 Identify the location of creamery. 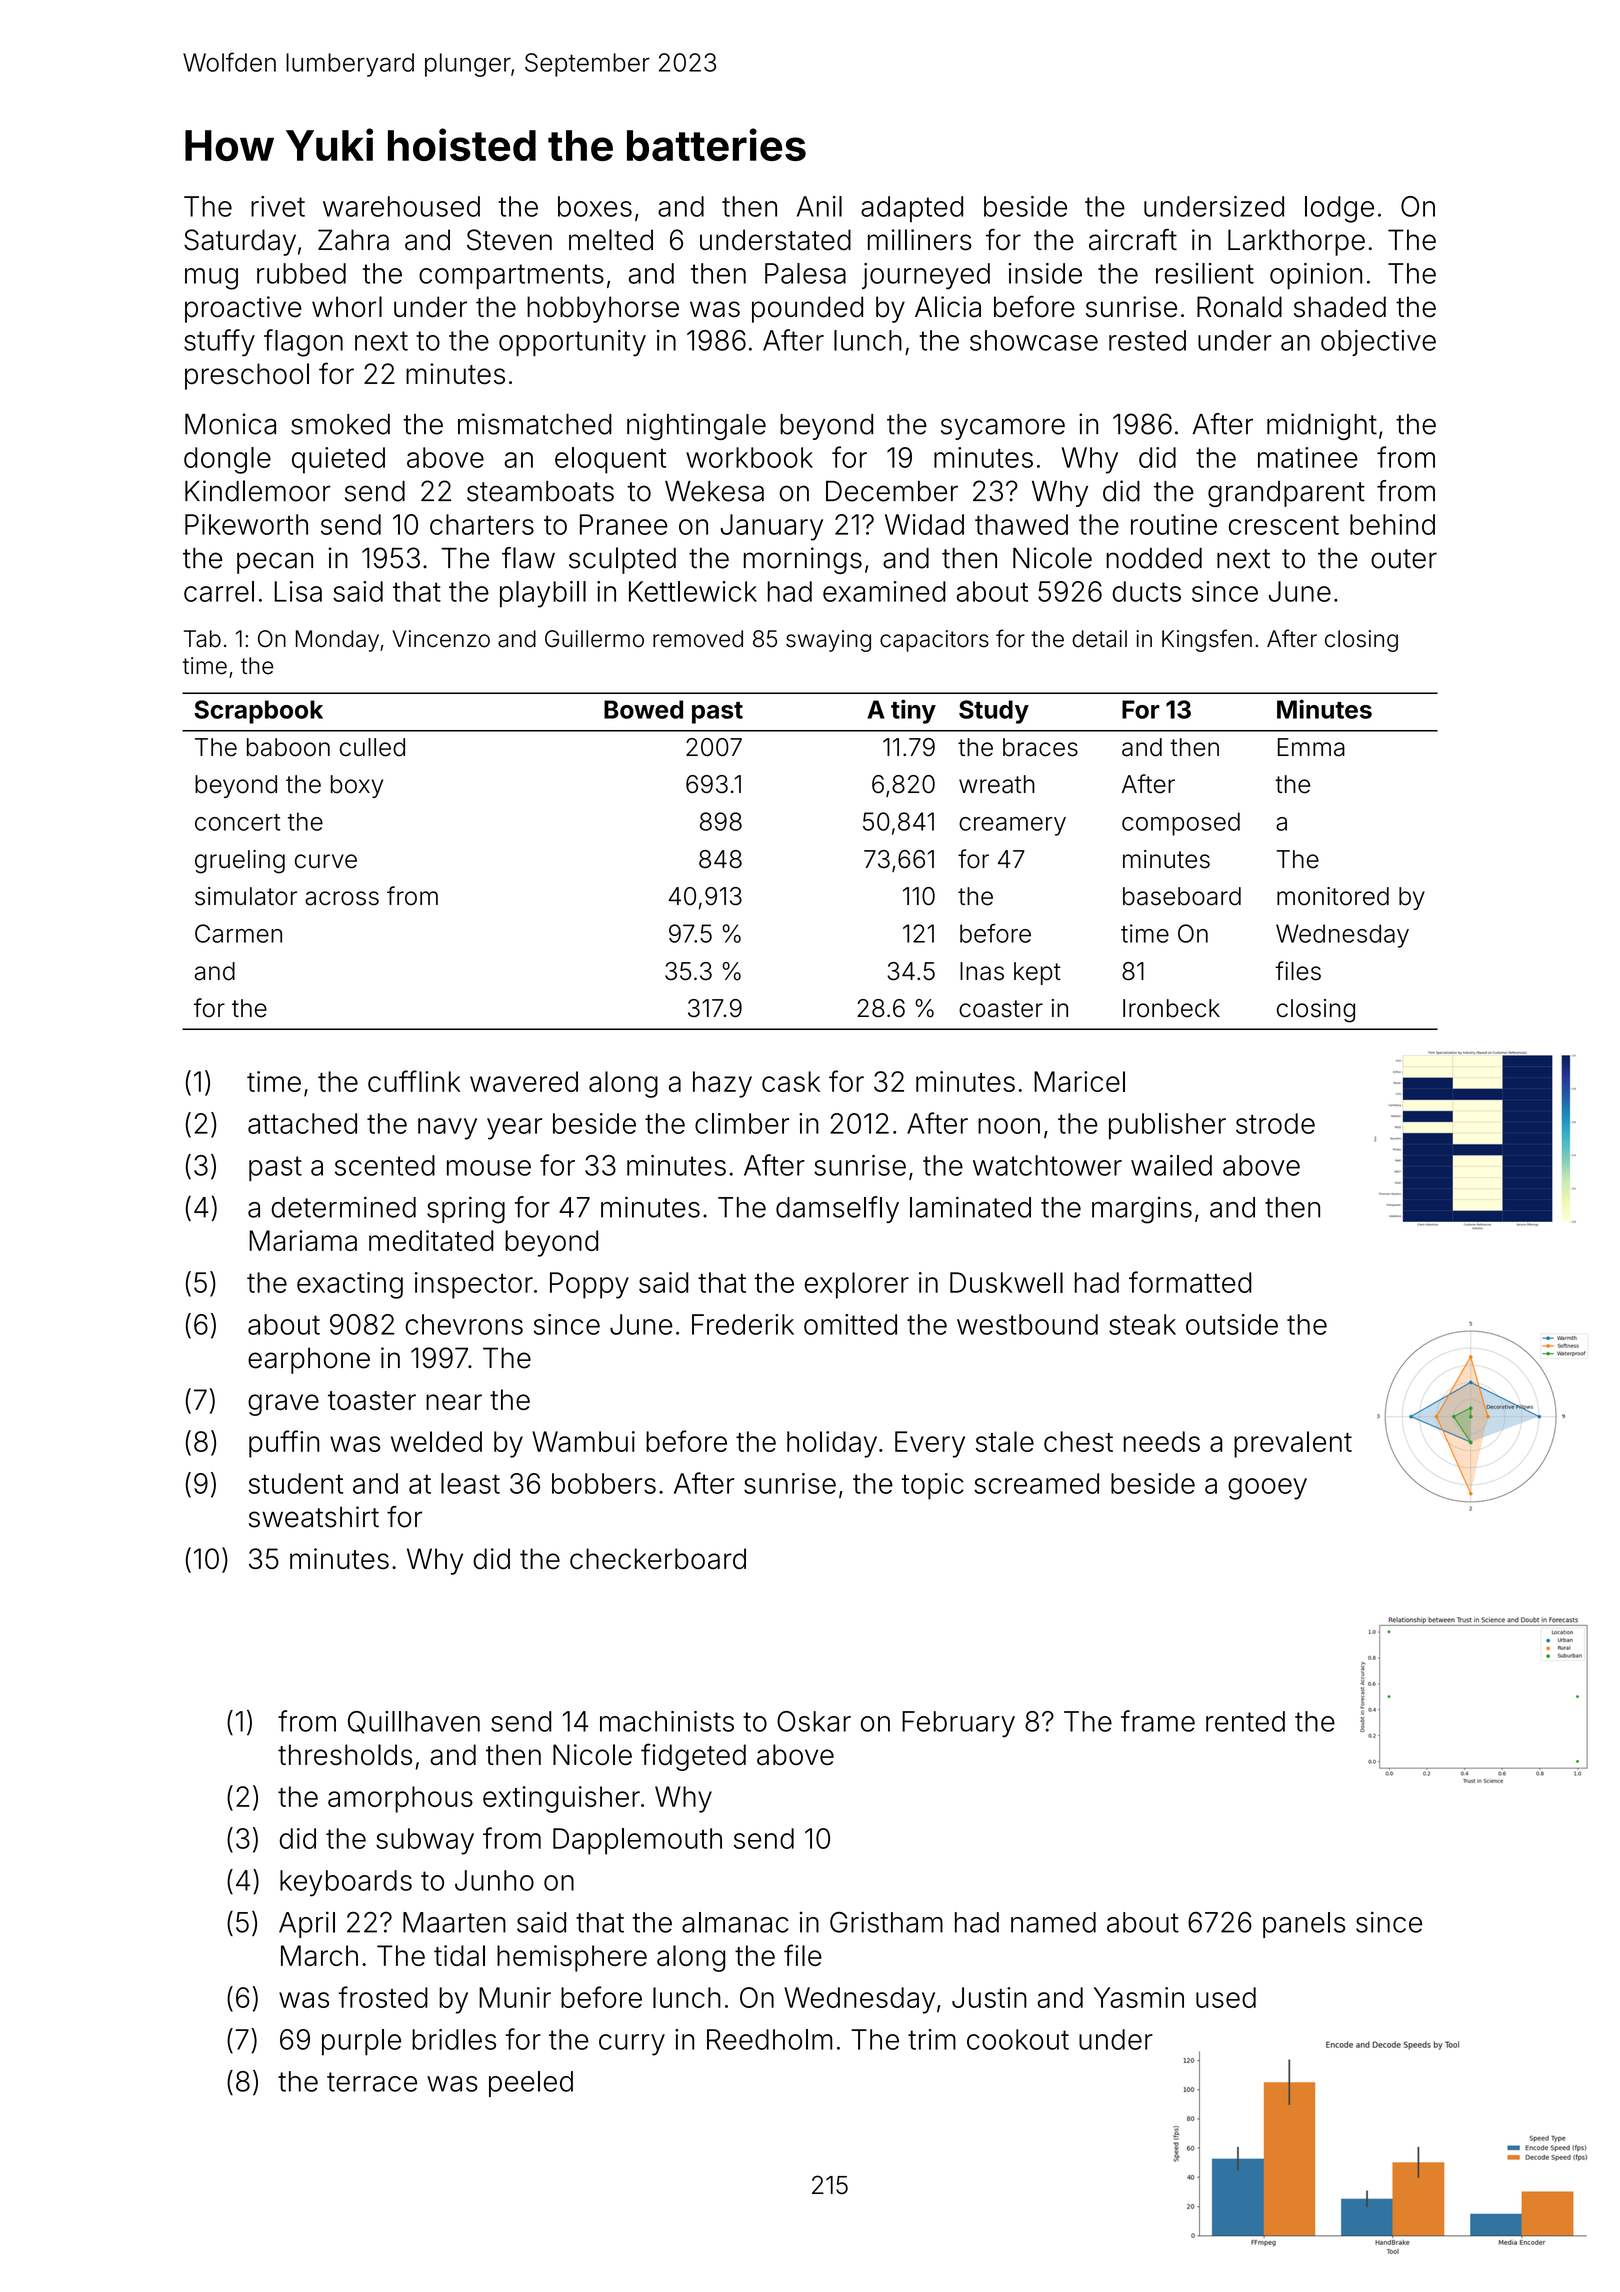
(1012, 826).
